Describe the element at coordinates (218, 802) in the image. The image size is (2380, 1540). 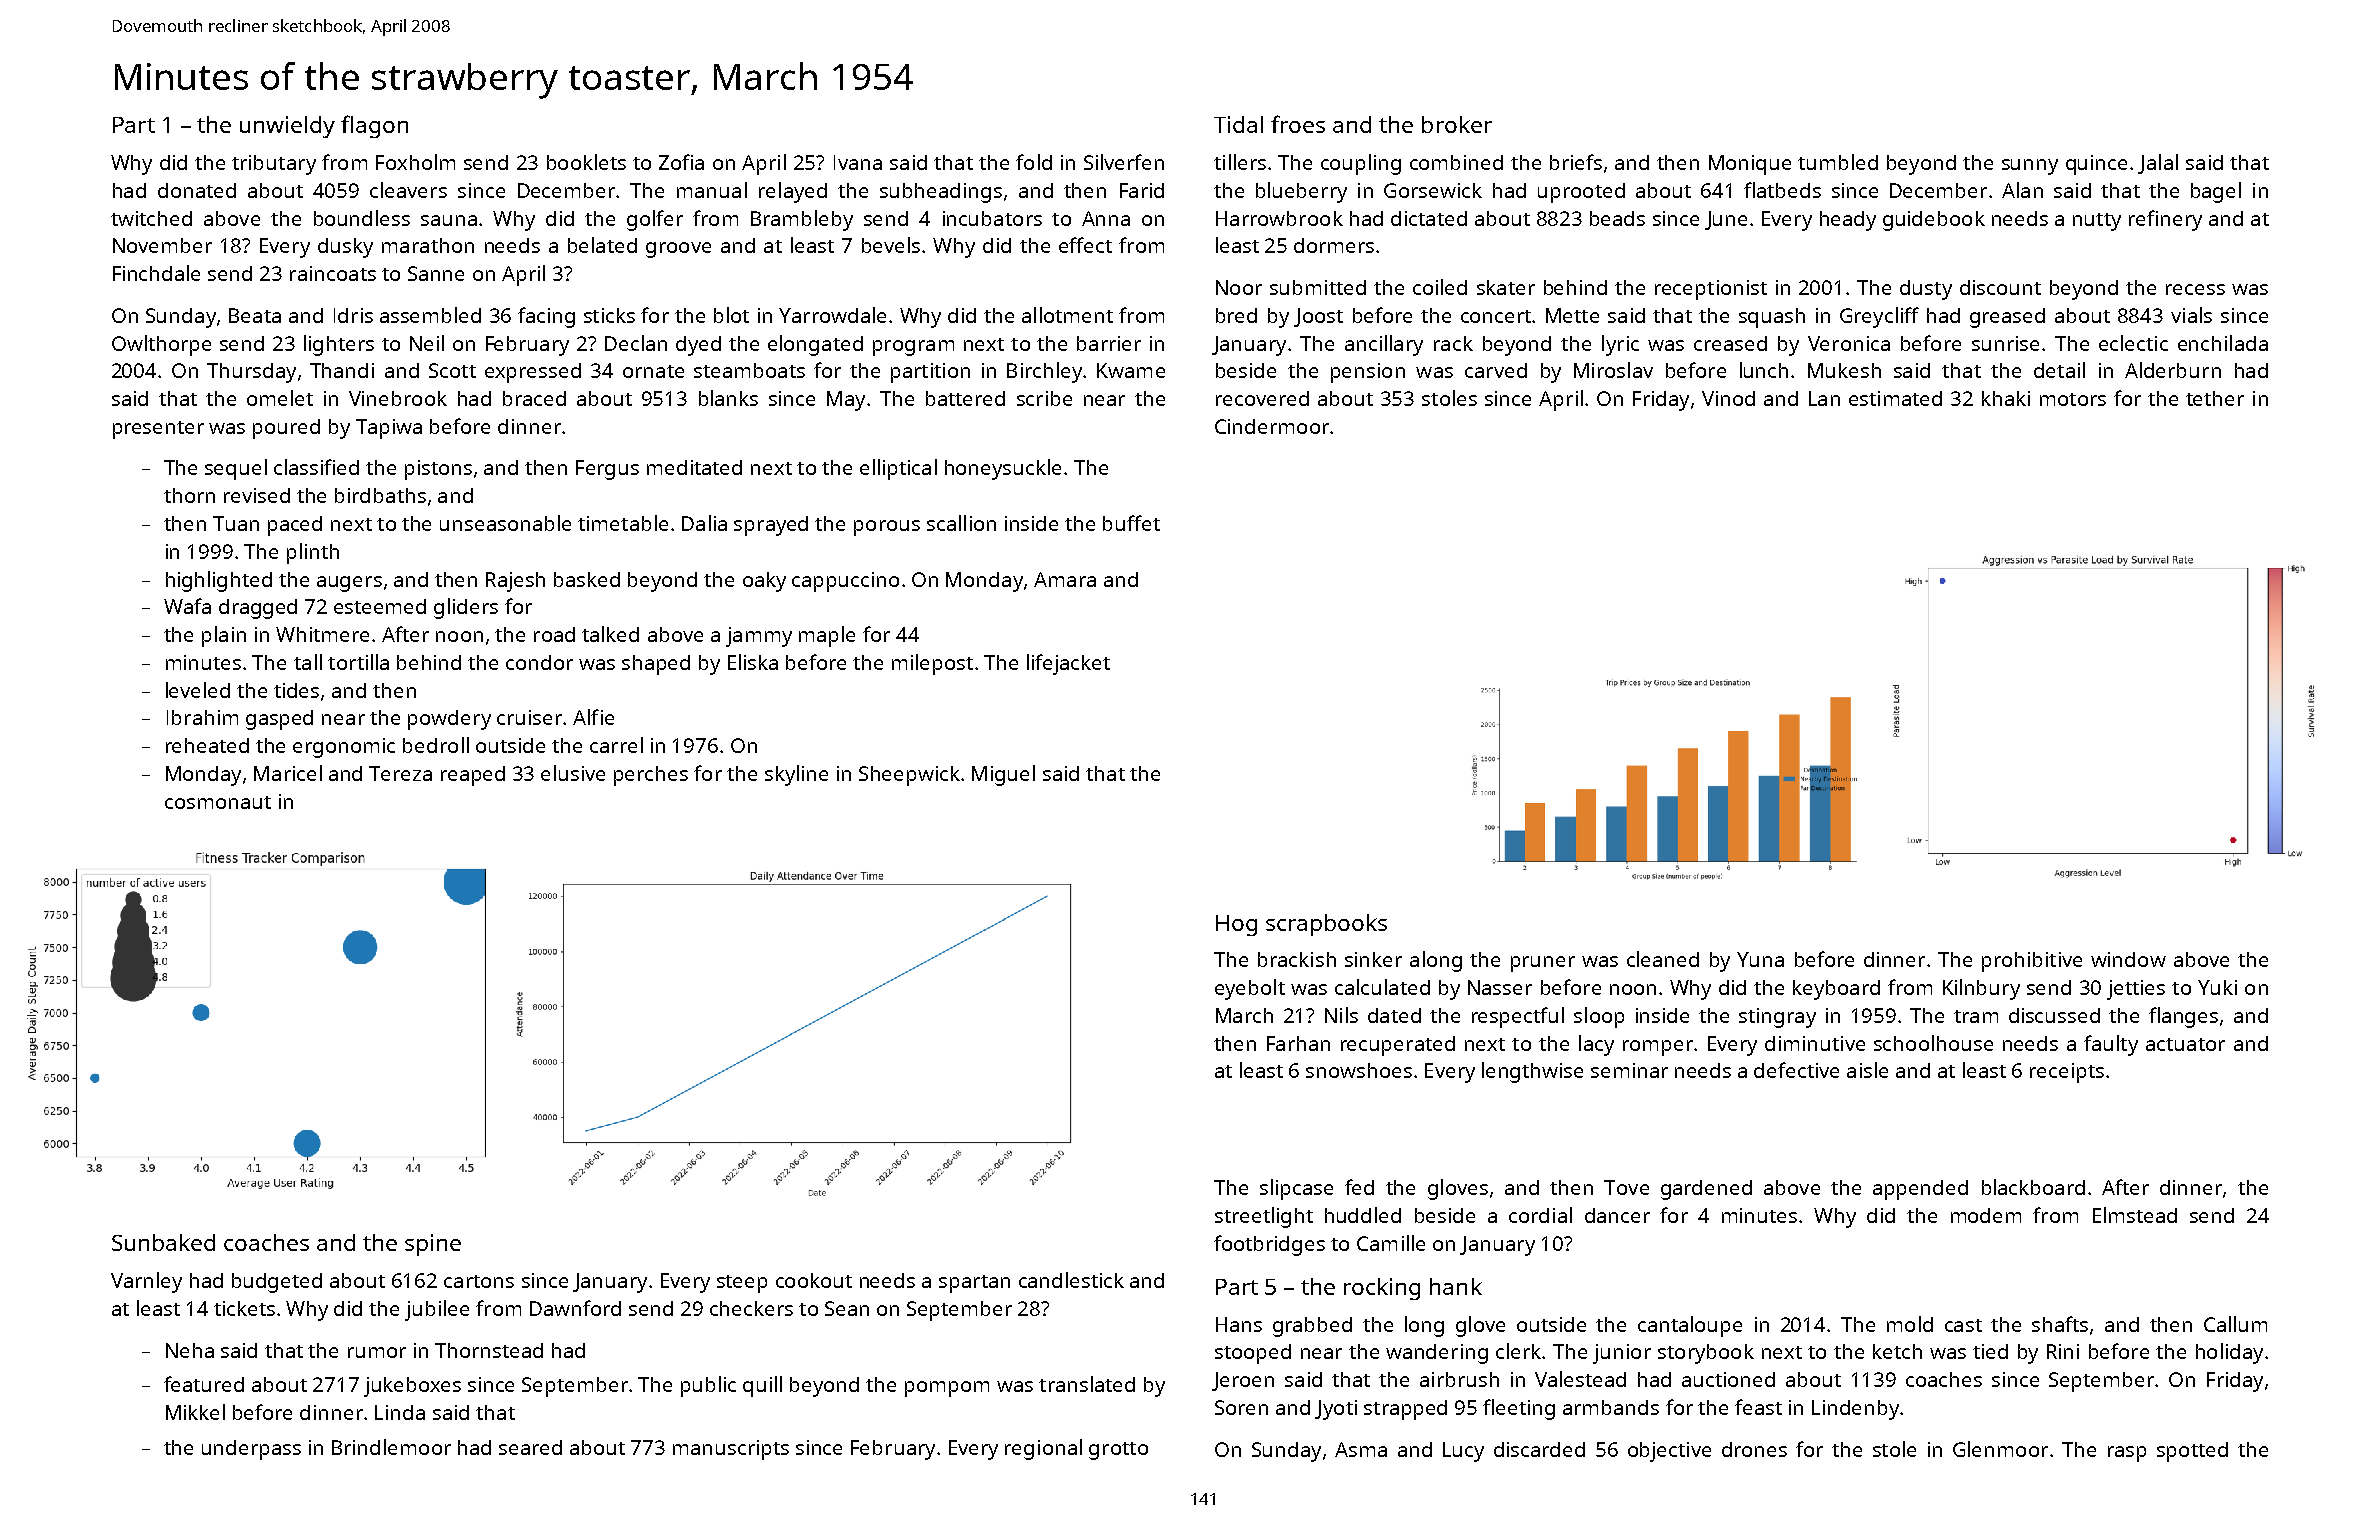
I see `cosmonaut` at that location.
